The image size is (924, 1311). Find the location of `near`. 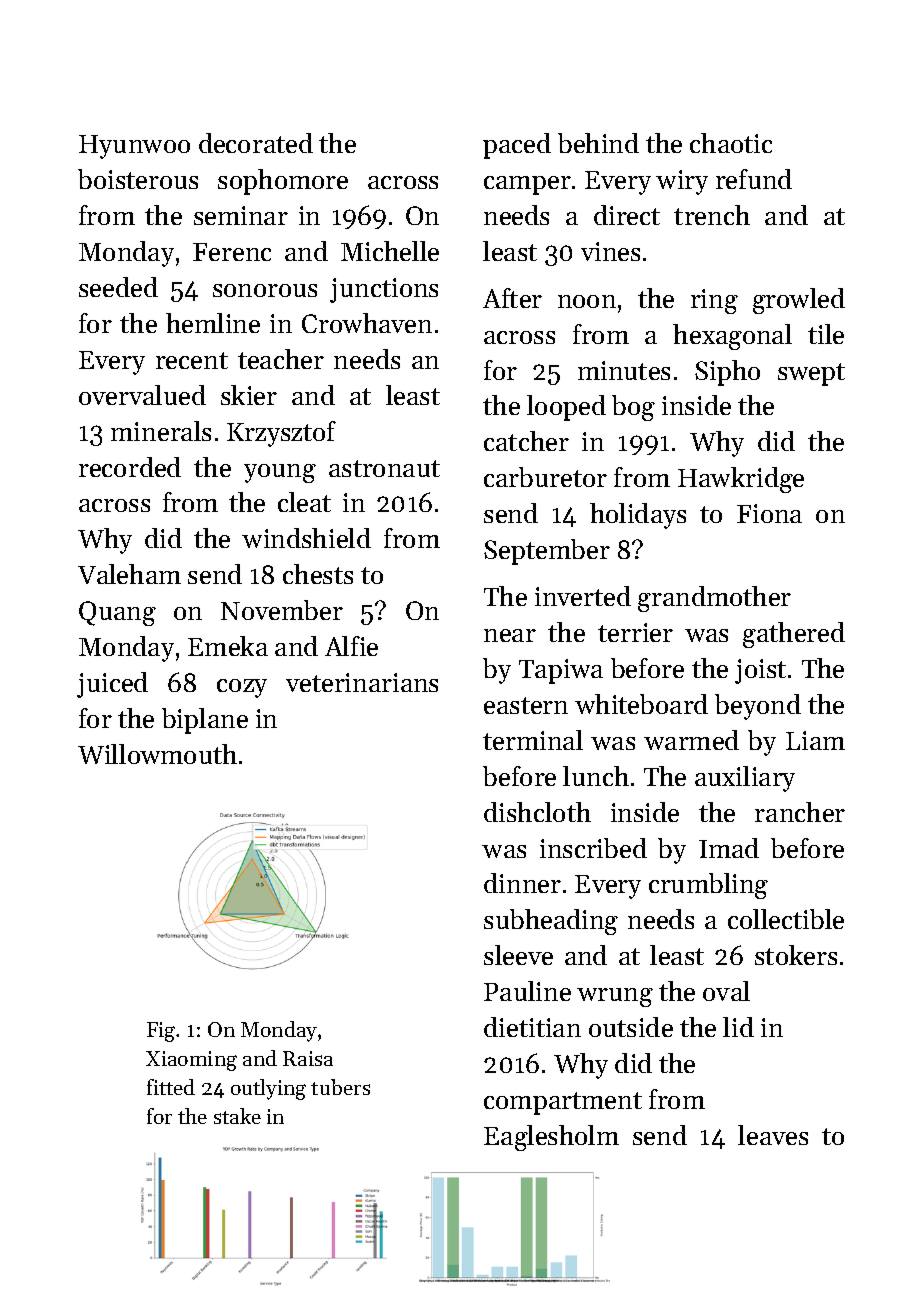

near is located at coordinates (510, 635).
